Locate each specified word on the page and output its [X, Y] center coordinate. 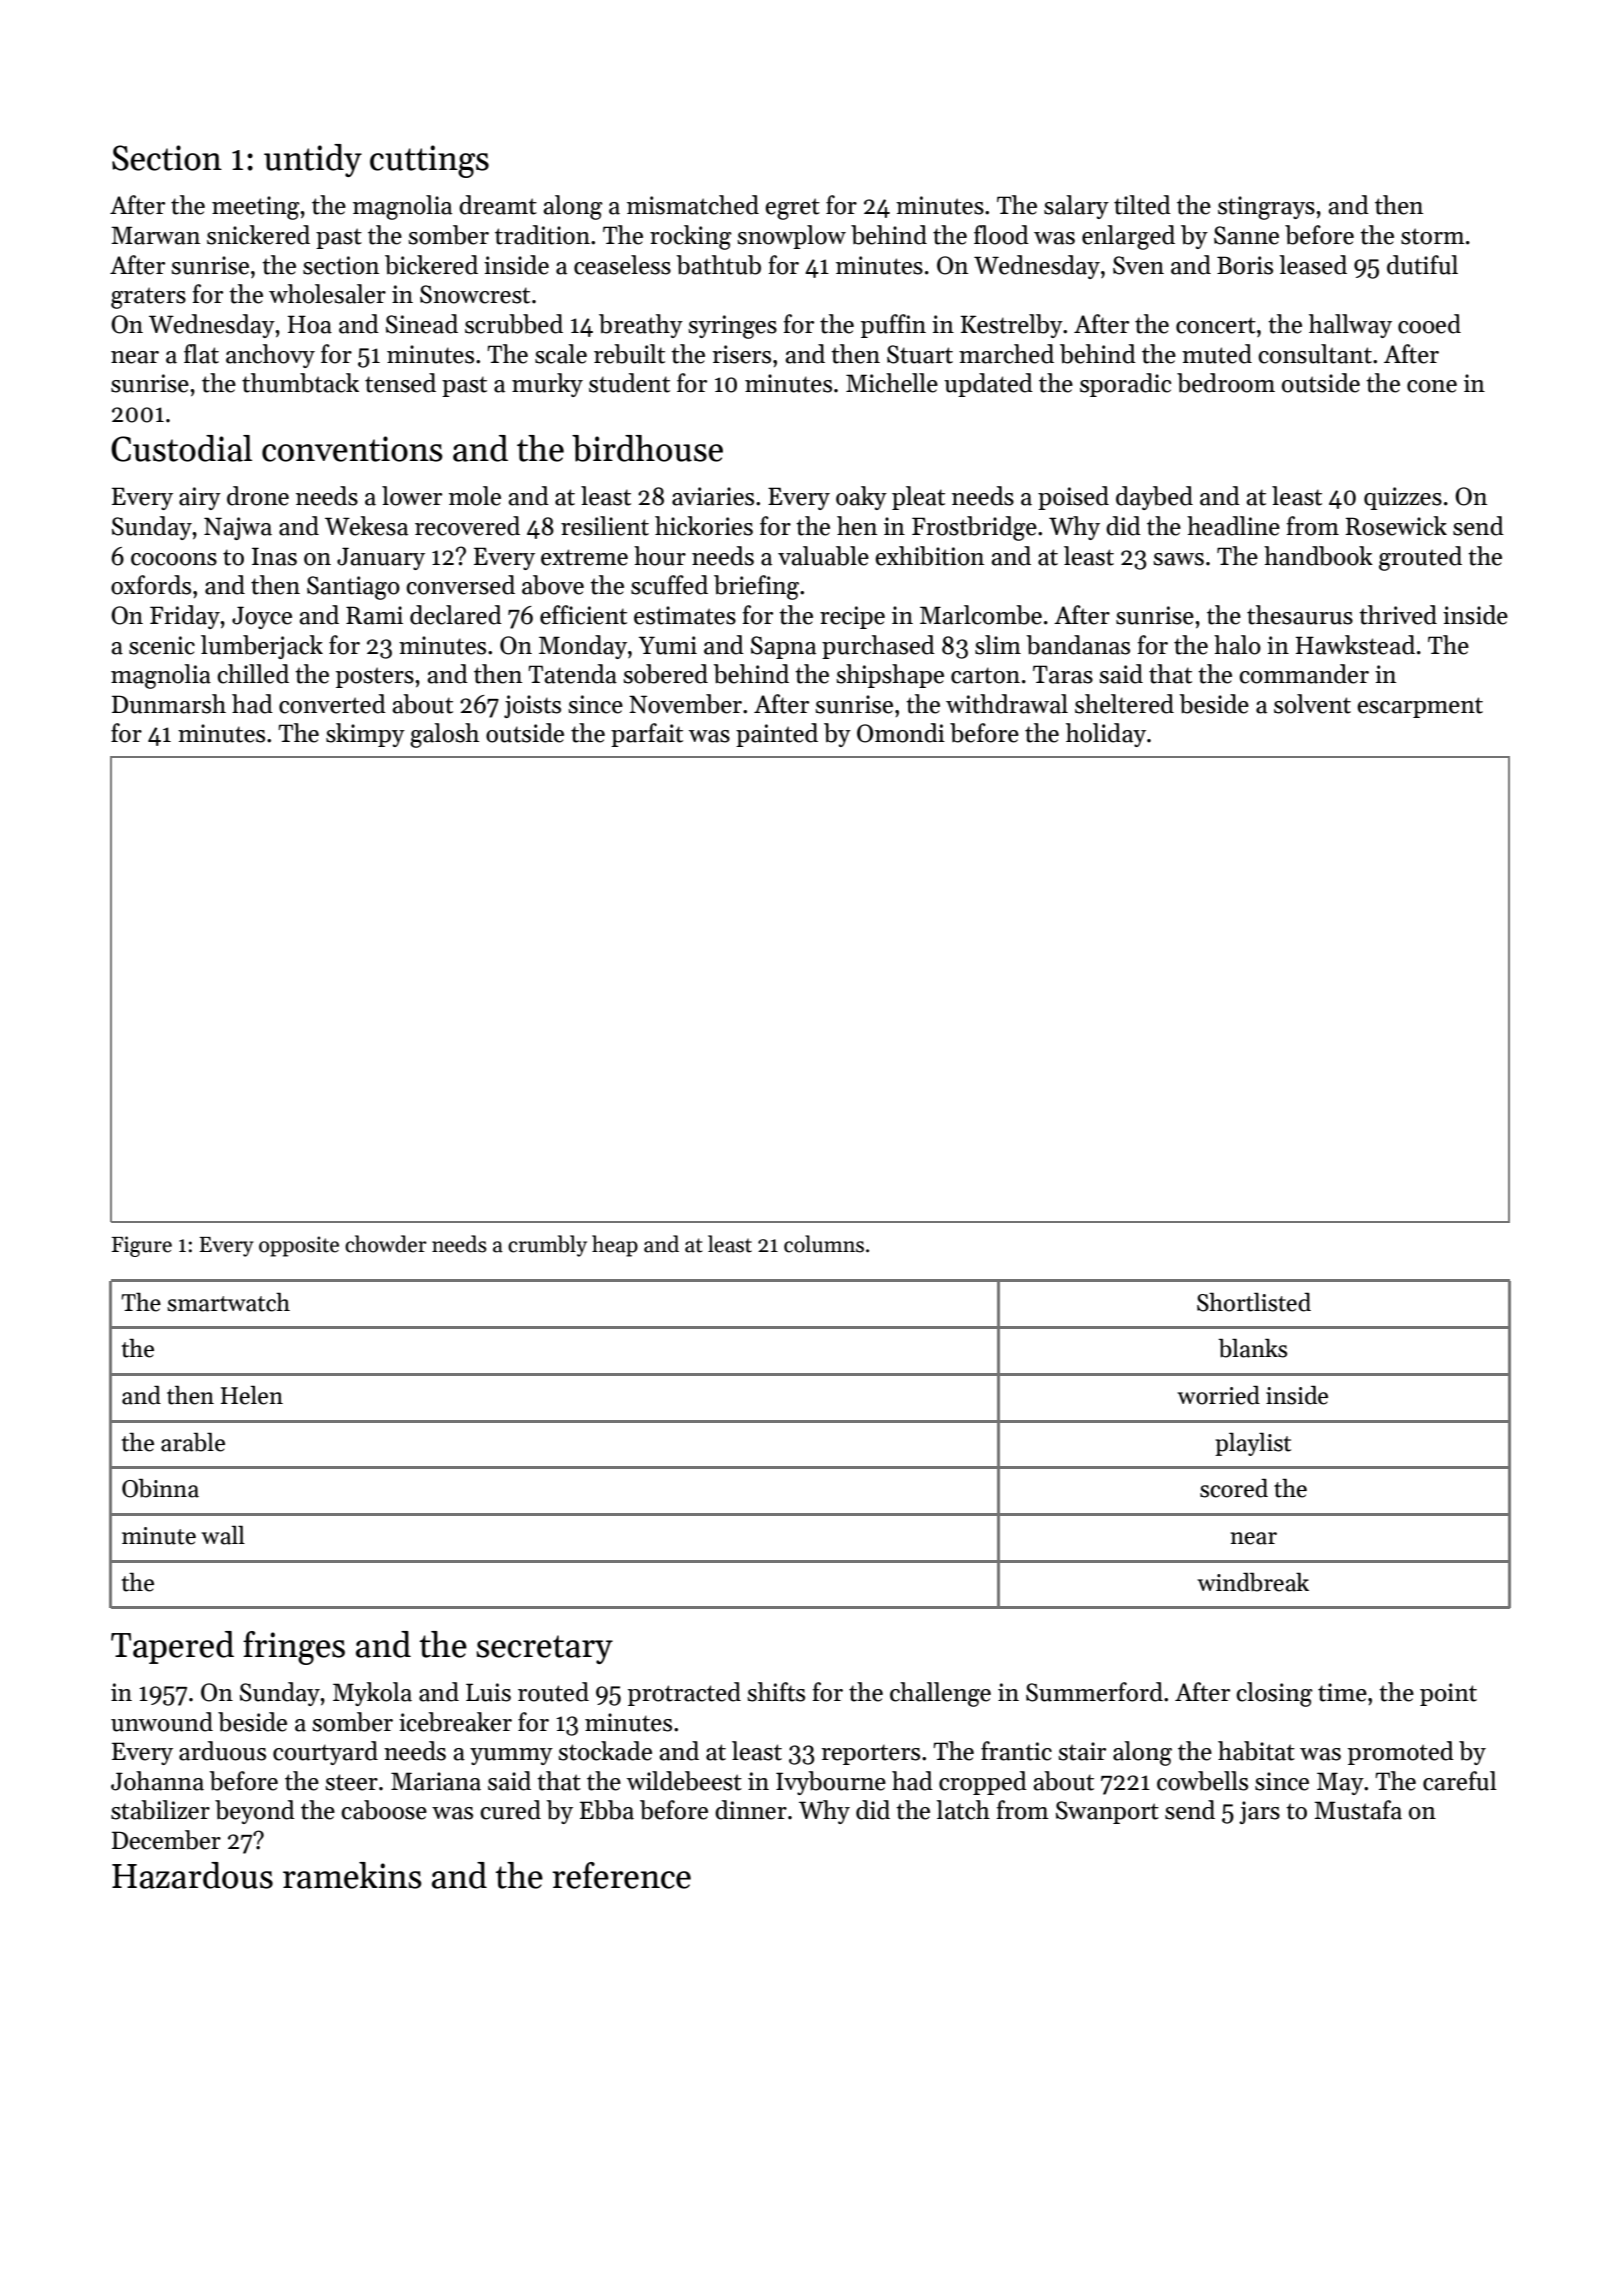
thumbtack [300, 383]
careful [1460, 1781]
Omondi [901, 733]
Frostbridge [974, 528]
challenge [940, 1694]
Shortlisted [1254, 1302]
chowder [386, 1244]
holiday [1106, 735]
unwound [162, 1722]
